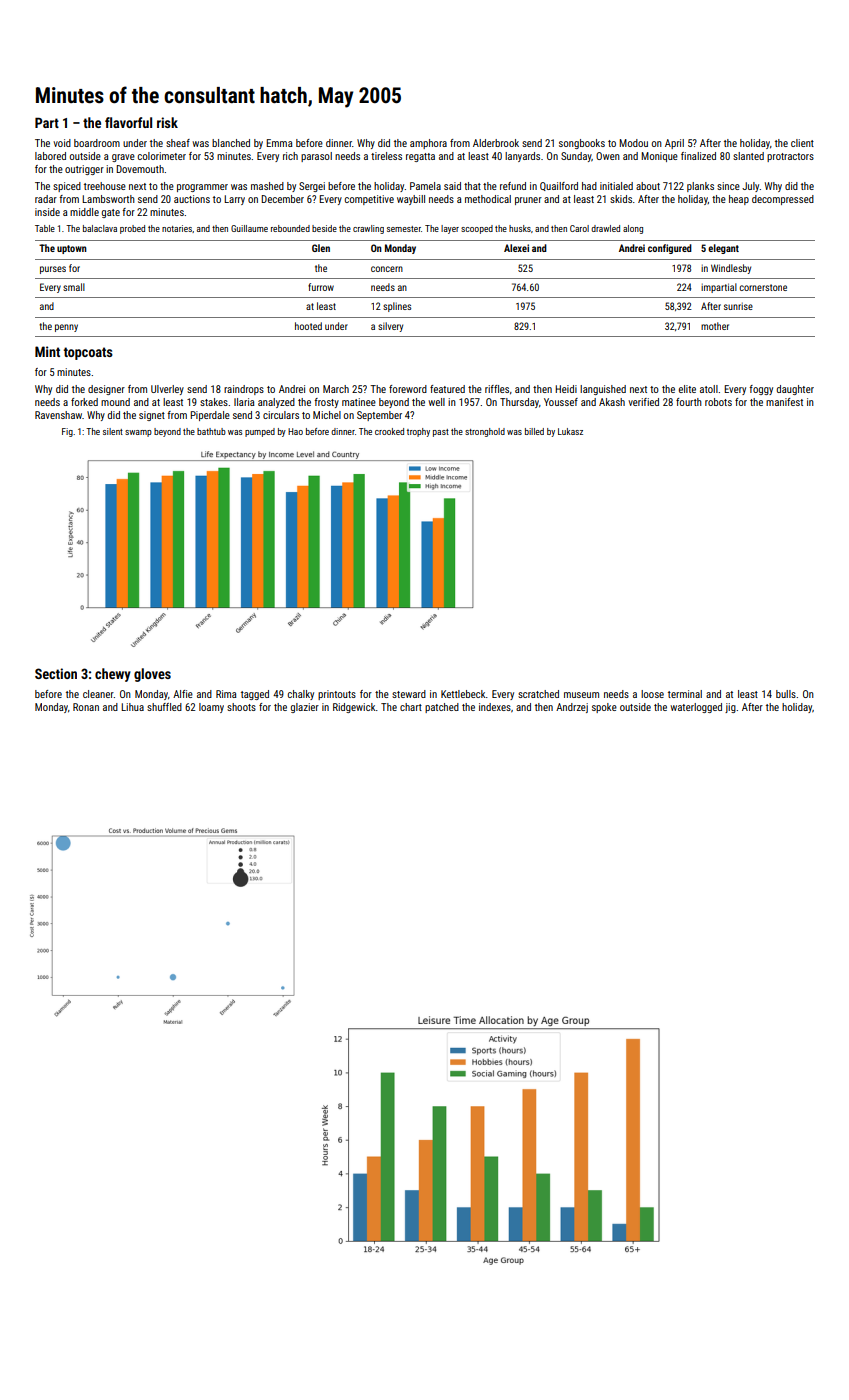 Image resolution: width=849 pixels, height=1400 pixels. Describe the element at coordinates (652, 694) in the screenshot. I see `loose` at that location.
